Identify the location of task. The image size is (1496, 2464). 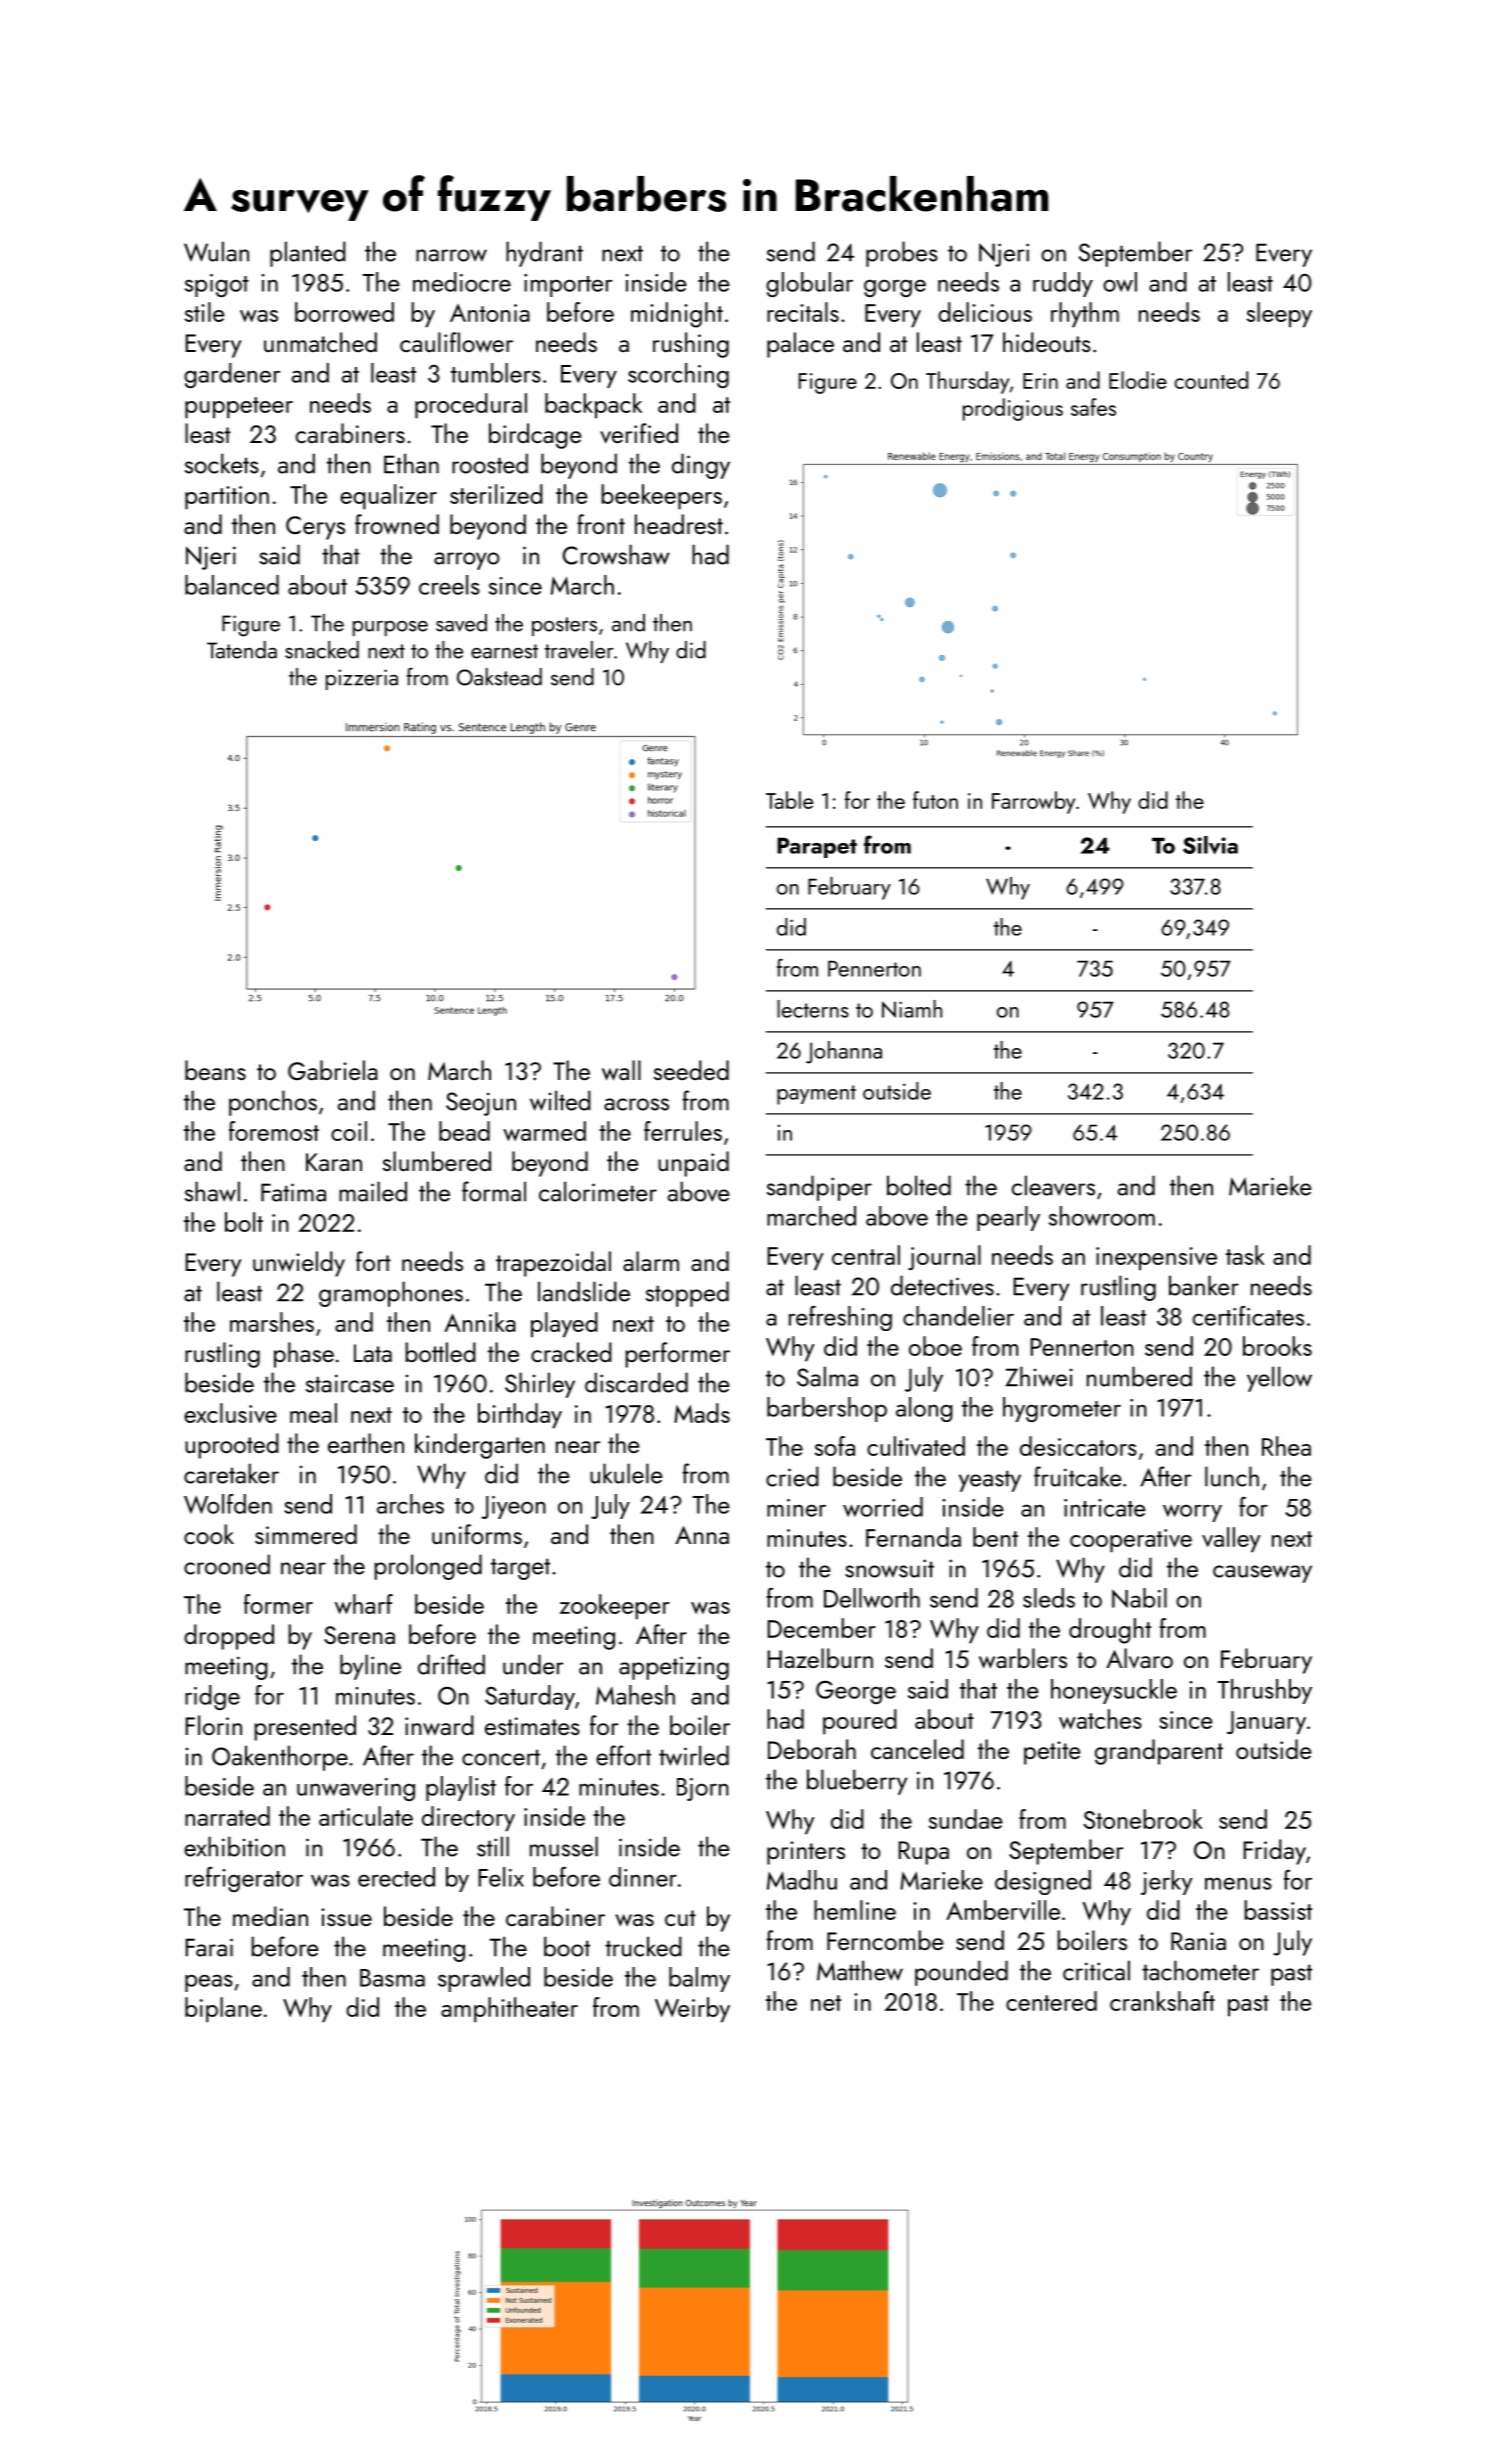
(1245, 1255).
